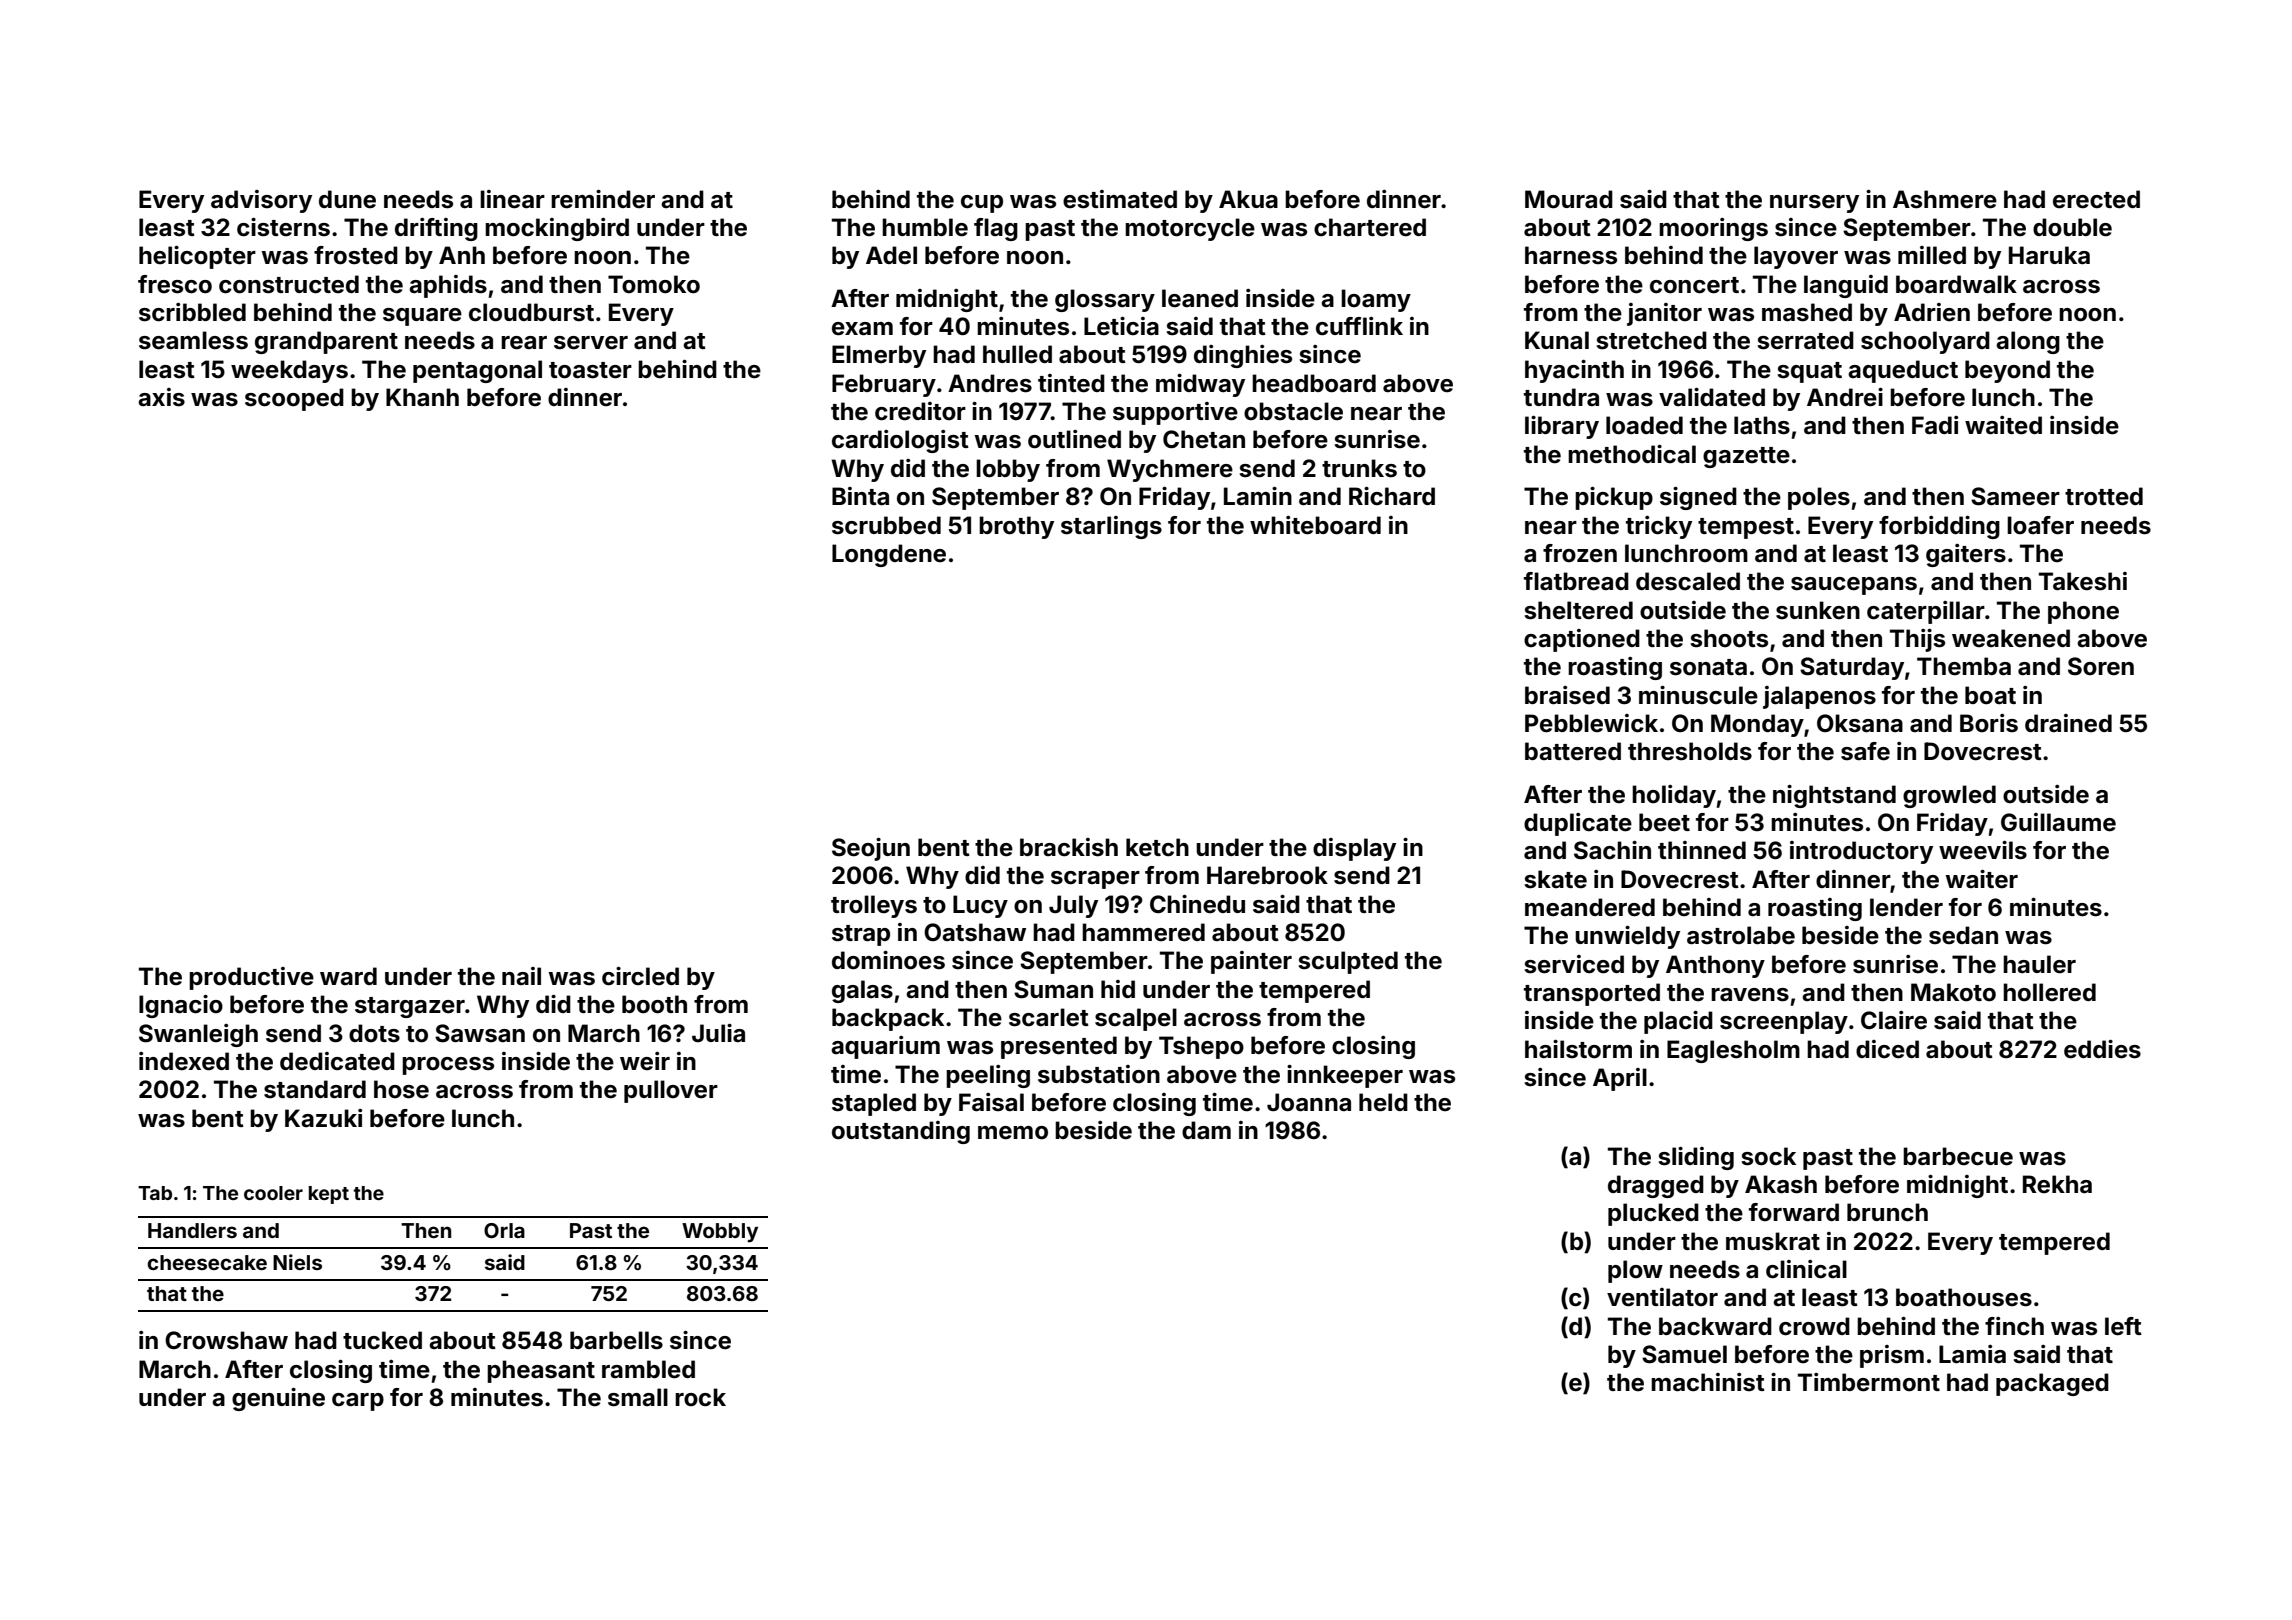 This image has width=2292, height=1620. Describe the element at coordinates (590, 370) in the image. I see `toaster` at that location.
